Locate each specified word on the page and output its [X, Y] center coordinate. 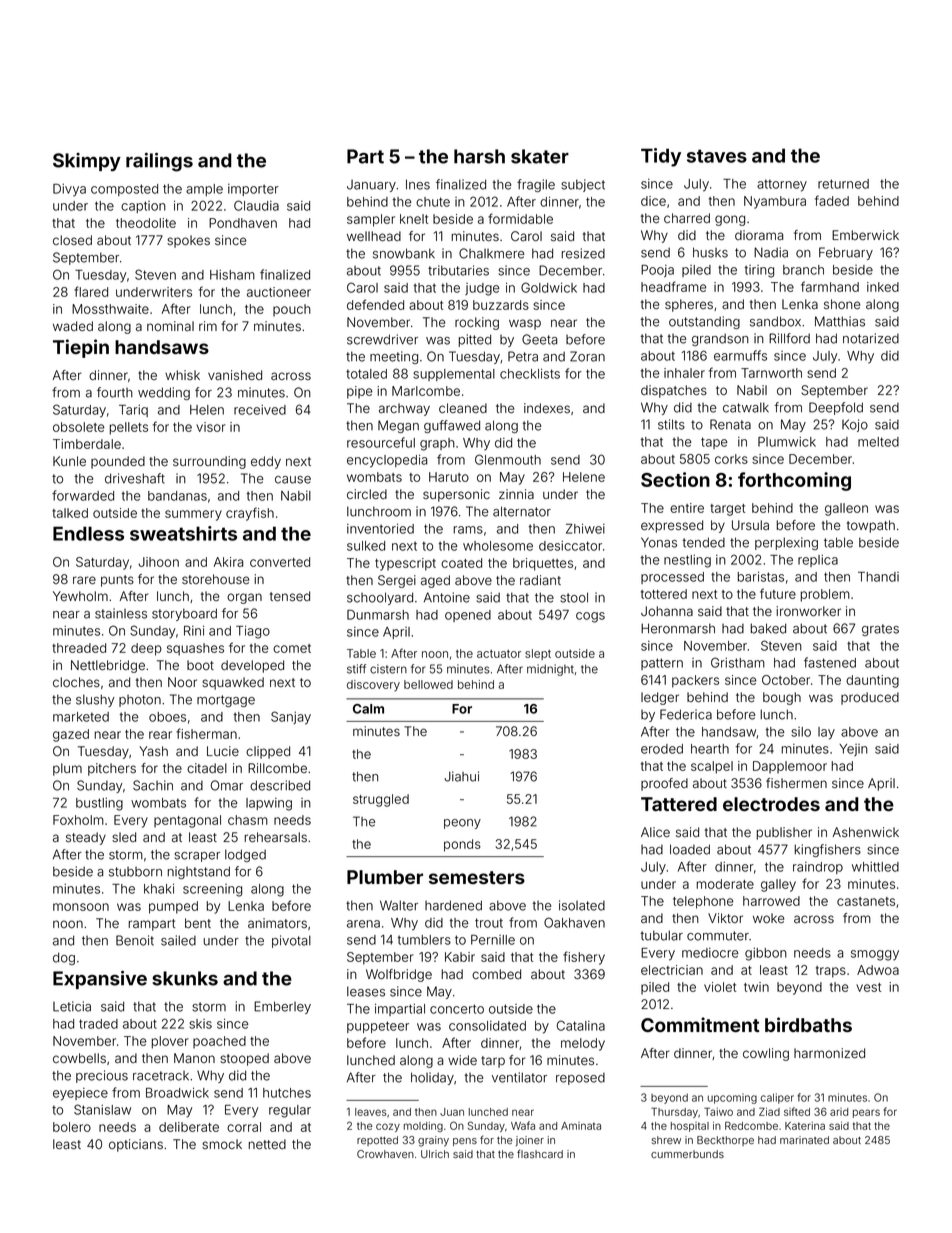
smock [222, 1144]
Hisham [232, 275]
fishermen [796, 783]
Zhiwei [585, 528]
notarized [871, 338]
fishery [584, 958]
